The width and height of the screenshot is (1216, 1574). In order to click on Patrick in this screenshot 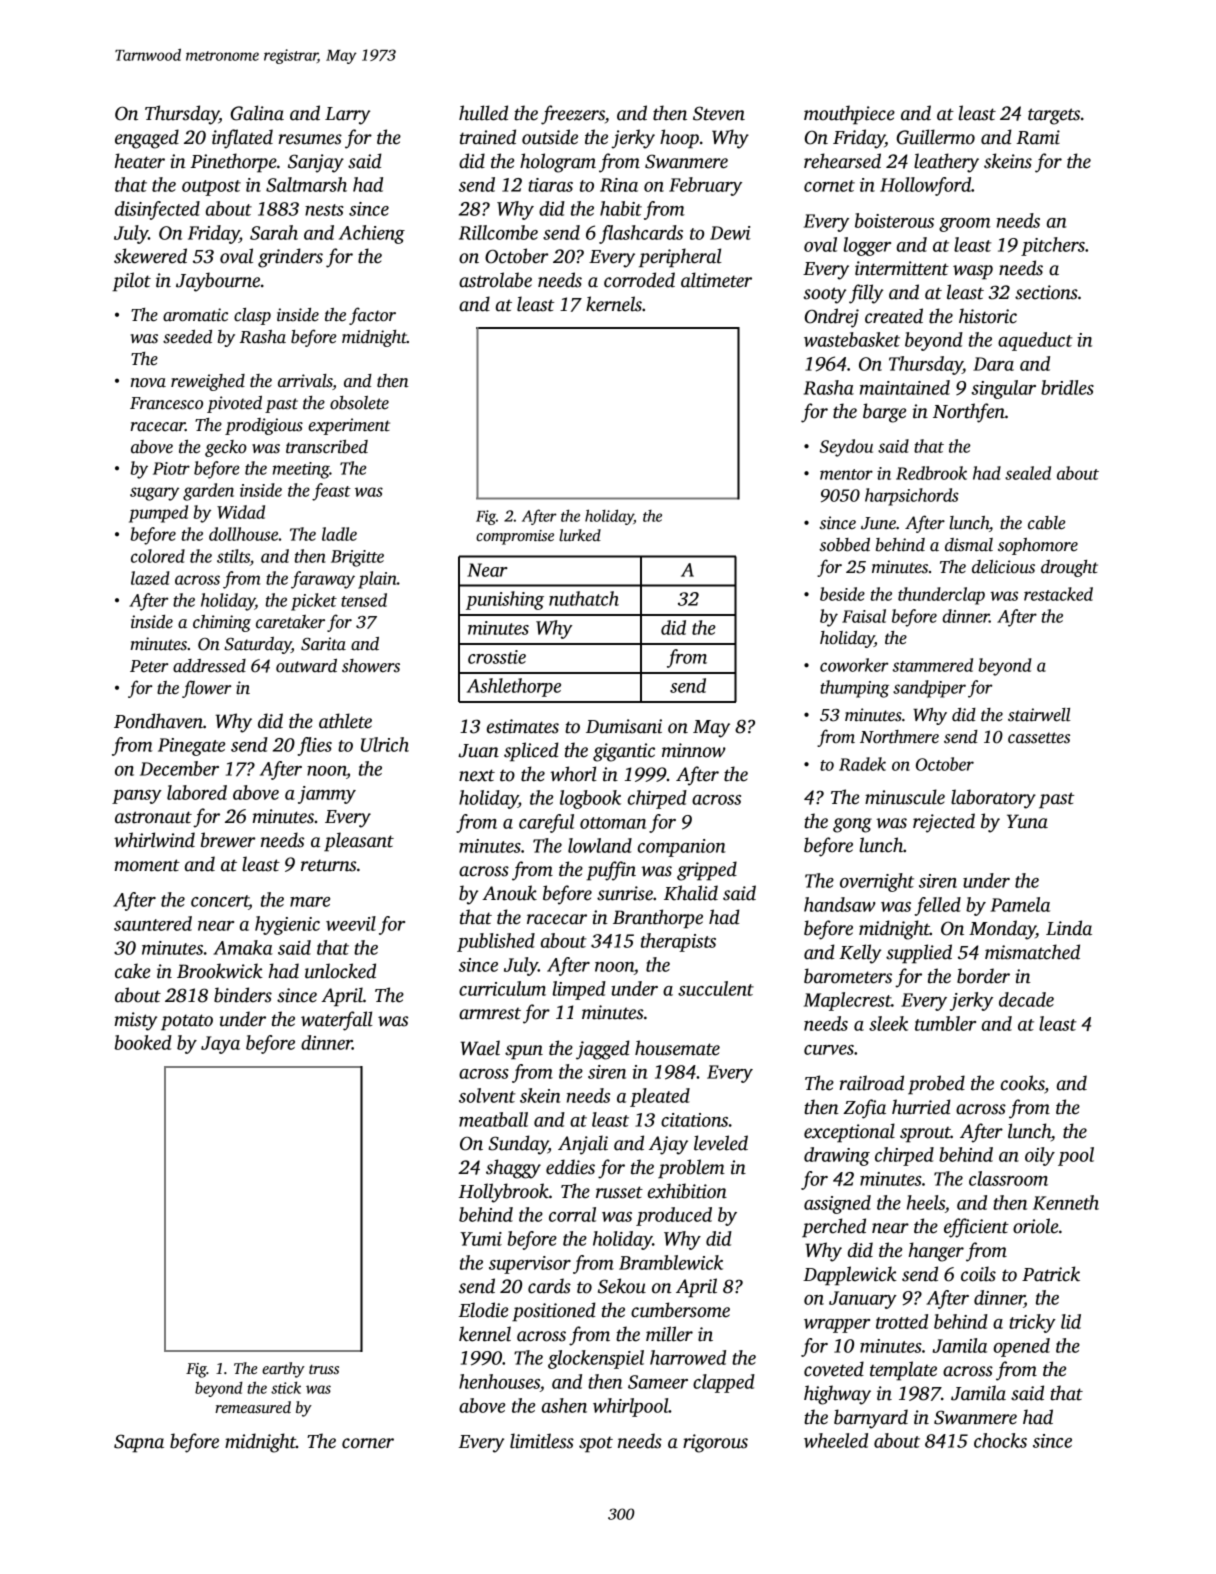, I will do `click(1051, 1274)`.
